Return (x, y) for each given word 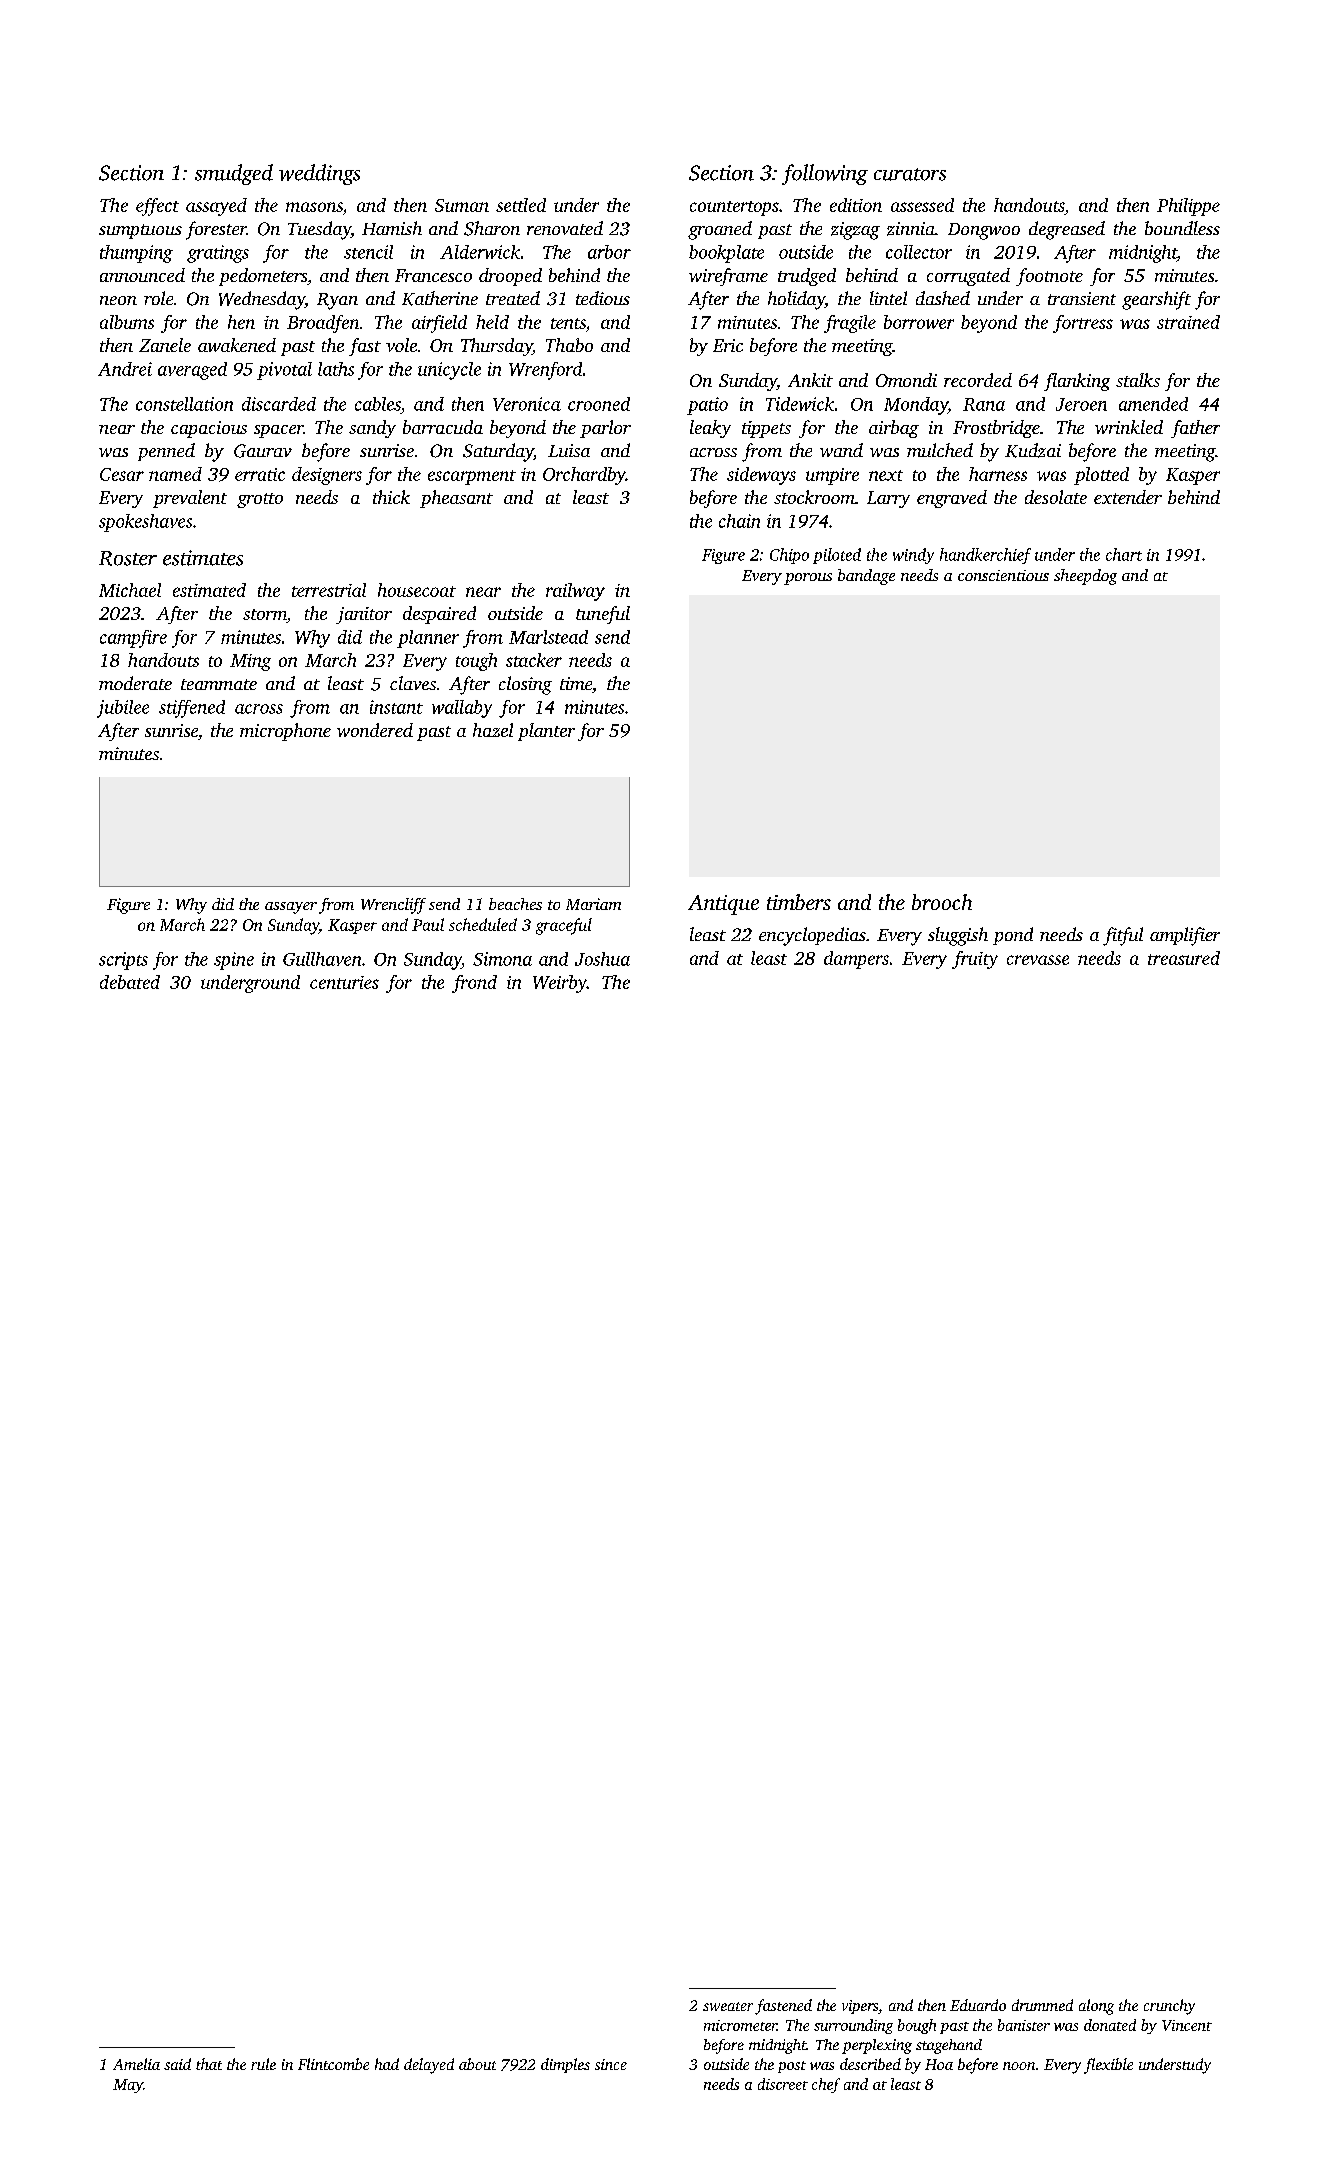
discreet (783, 2084)
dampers (856, 960)
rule (263, 2064)
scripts (123, 961)
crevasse (1038, 960)
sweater (728, 2006)
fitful (1123, 936)
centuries (344, 982)
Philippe (1188, 207)
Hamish (392, 228)
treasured (1184, 958)
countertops (734, 208)
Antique (723, 905)
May (128, 2086)
